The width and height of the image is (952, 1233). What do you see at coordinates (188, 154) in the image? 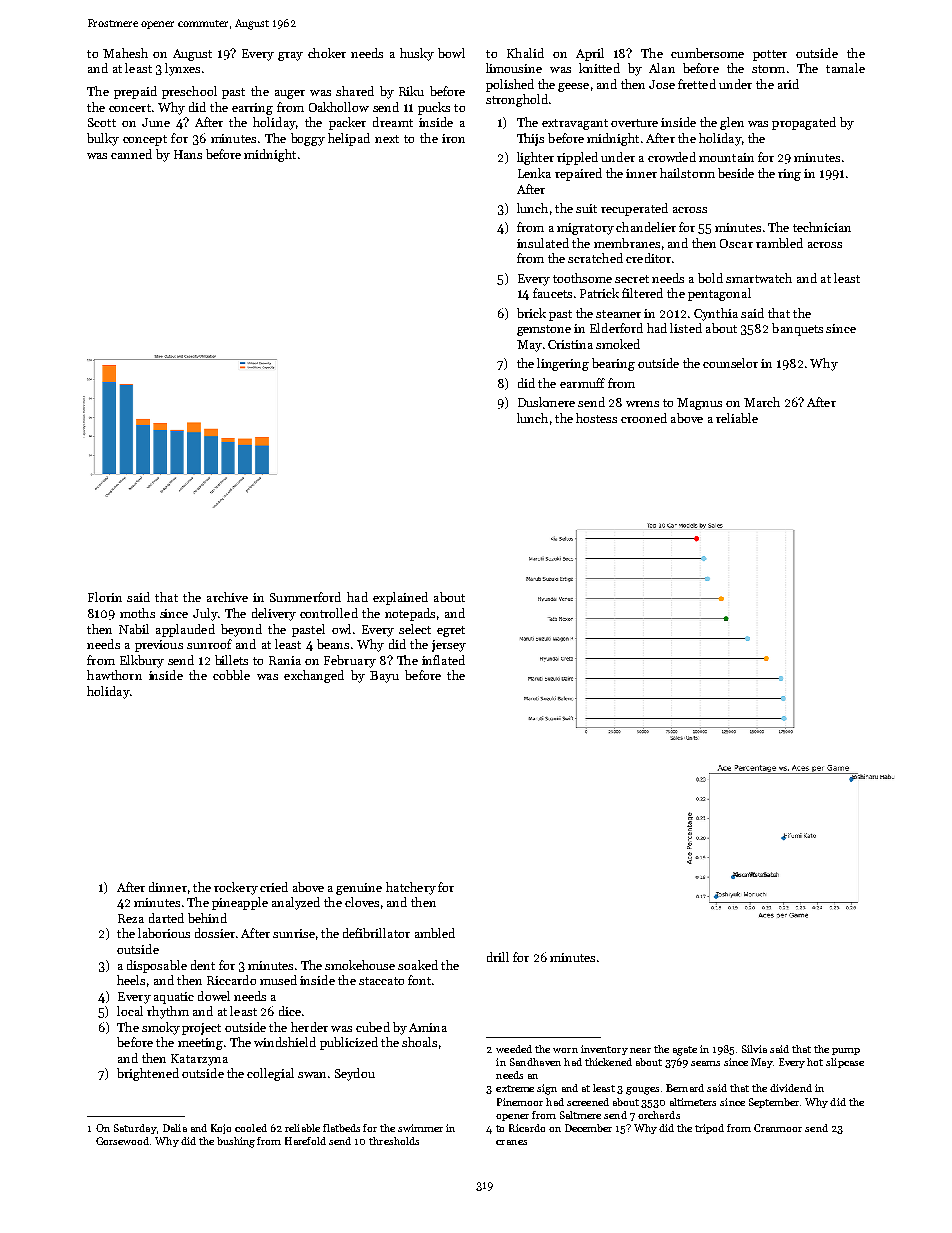
I see `Hans` at bounding box center [188, 154].
